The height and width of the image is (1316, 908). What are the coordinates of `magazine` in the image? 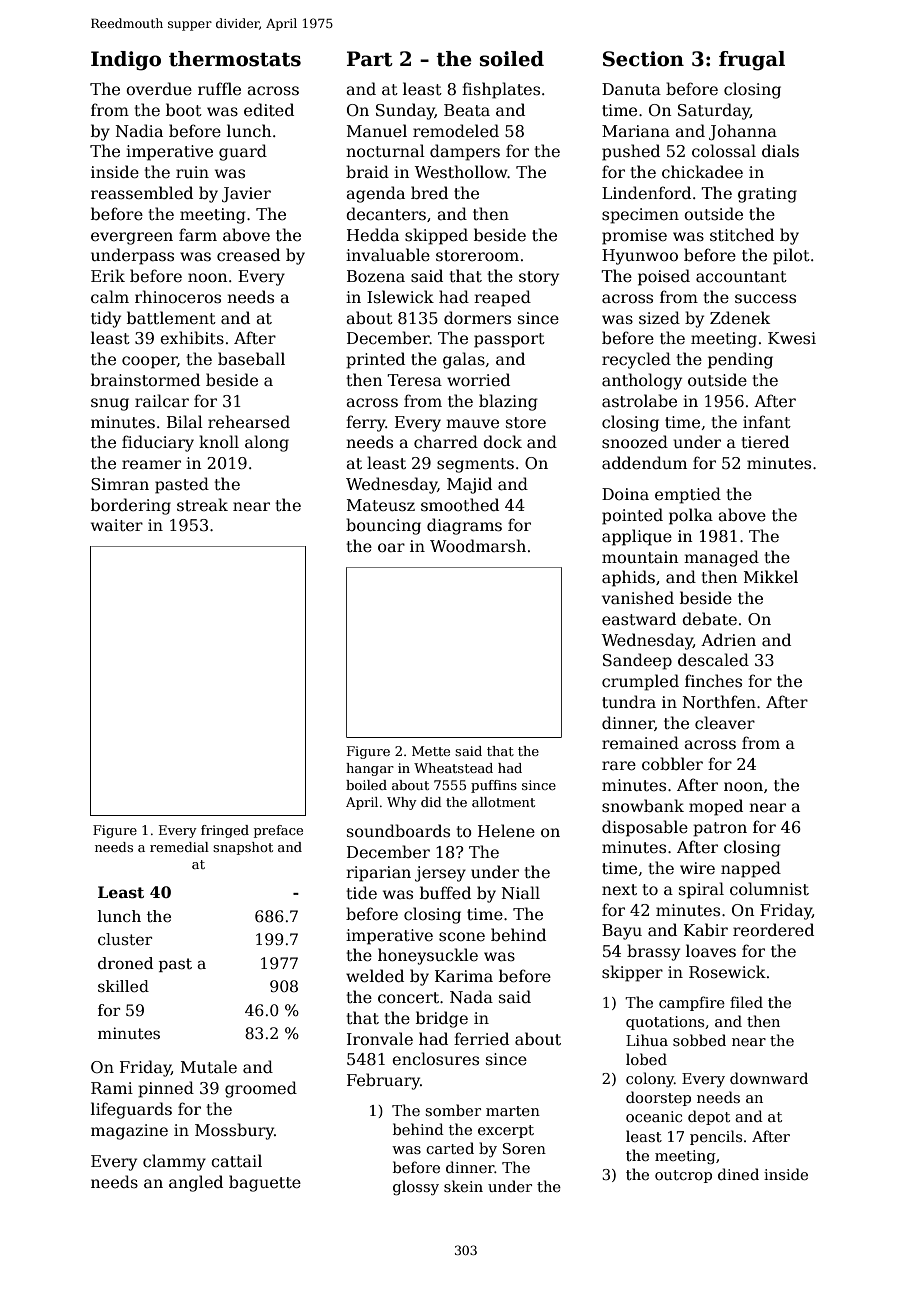 It's located at (129, 1132).
